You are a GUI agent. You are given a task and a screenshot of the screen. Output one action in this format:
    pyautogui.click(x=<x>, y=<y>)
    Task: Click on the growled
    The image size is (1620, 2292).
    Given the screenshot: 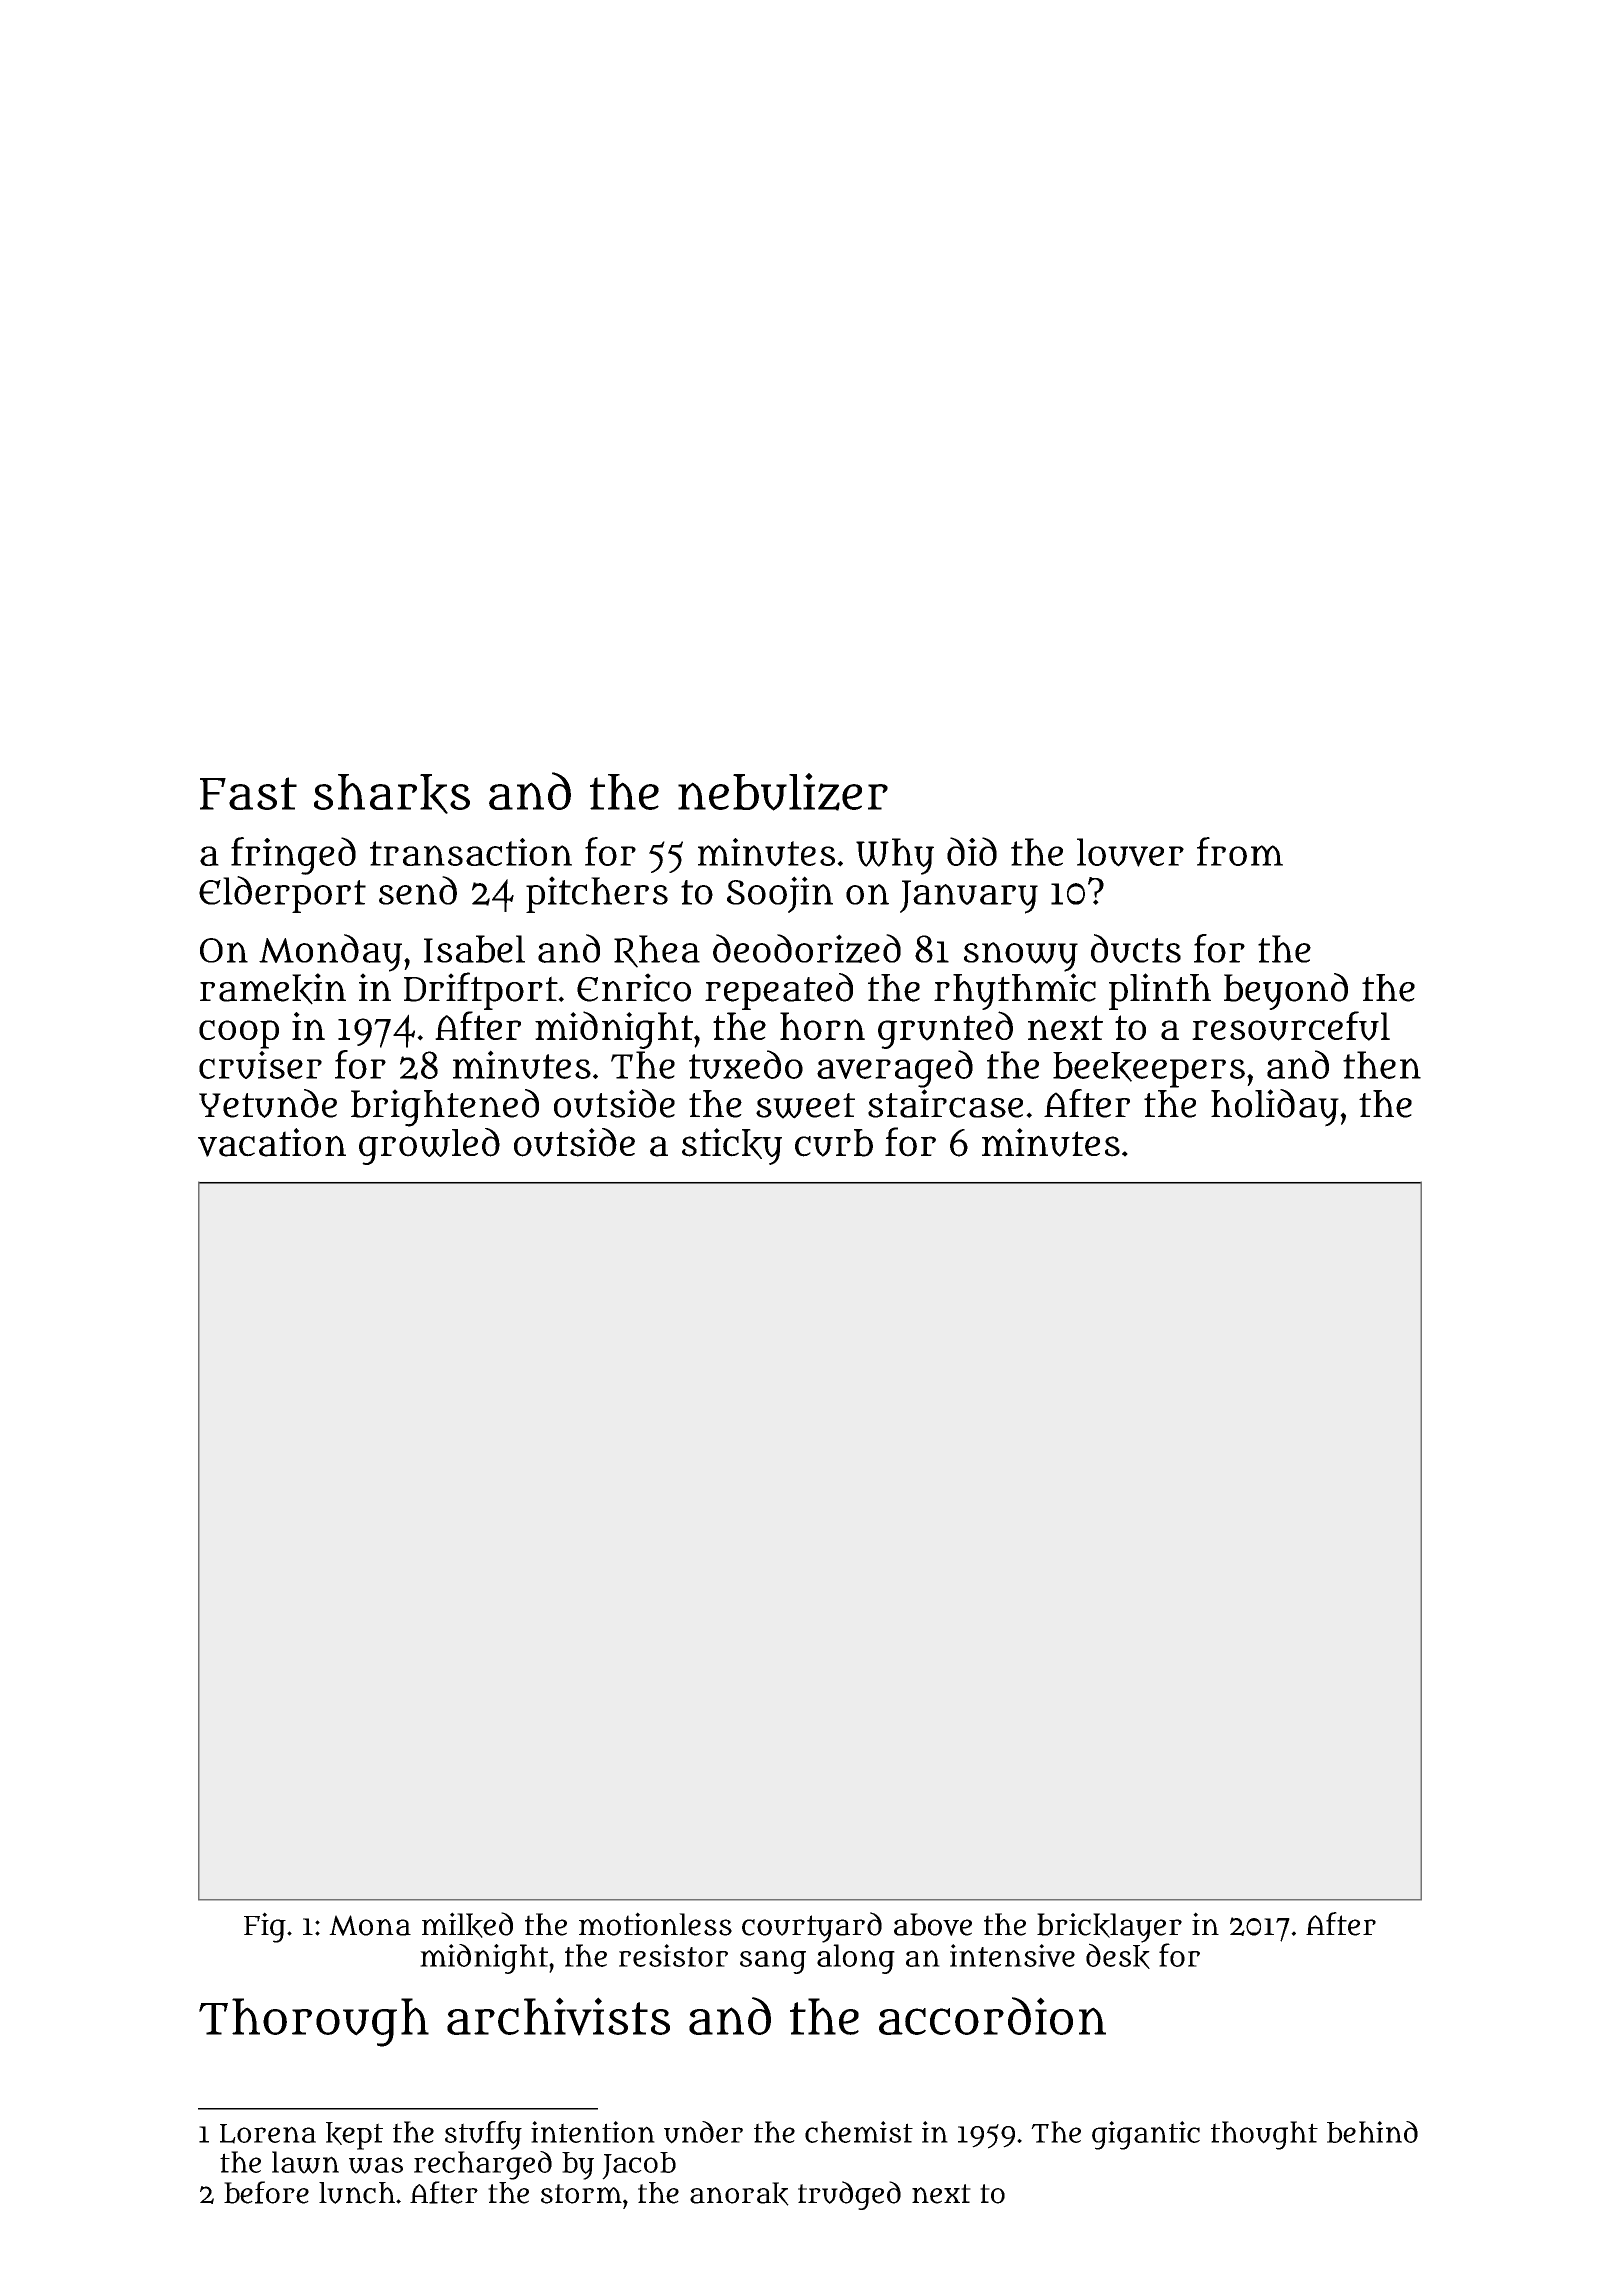 What is the action you would take?
    pyautogui.click(x=429, y=1146)
